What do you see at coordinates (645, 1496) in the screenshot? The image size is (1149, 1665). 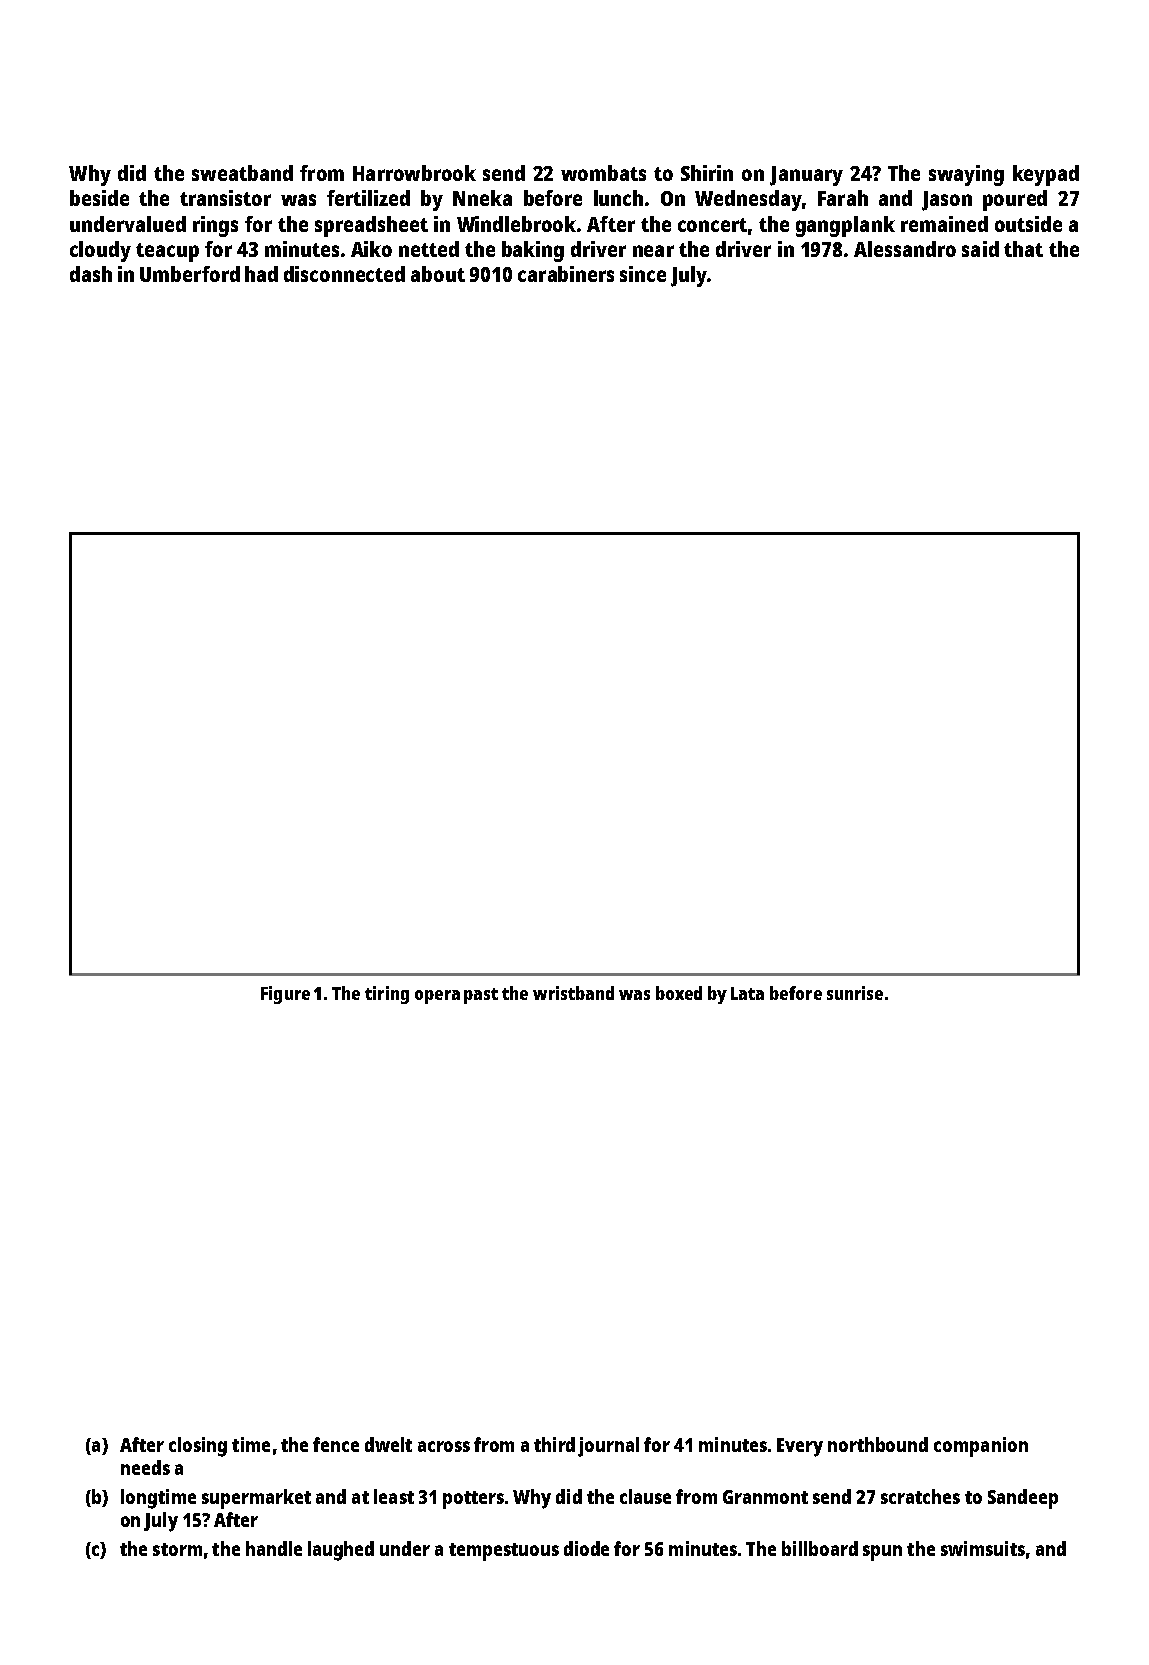 I see `clause` at bounding box center [645, 1496].
